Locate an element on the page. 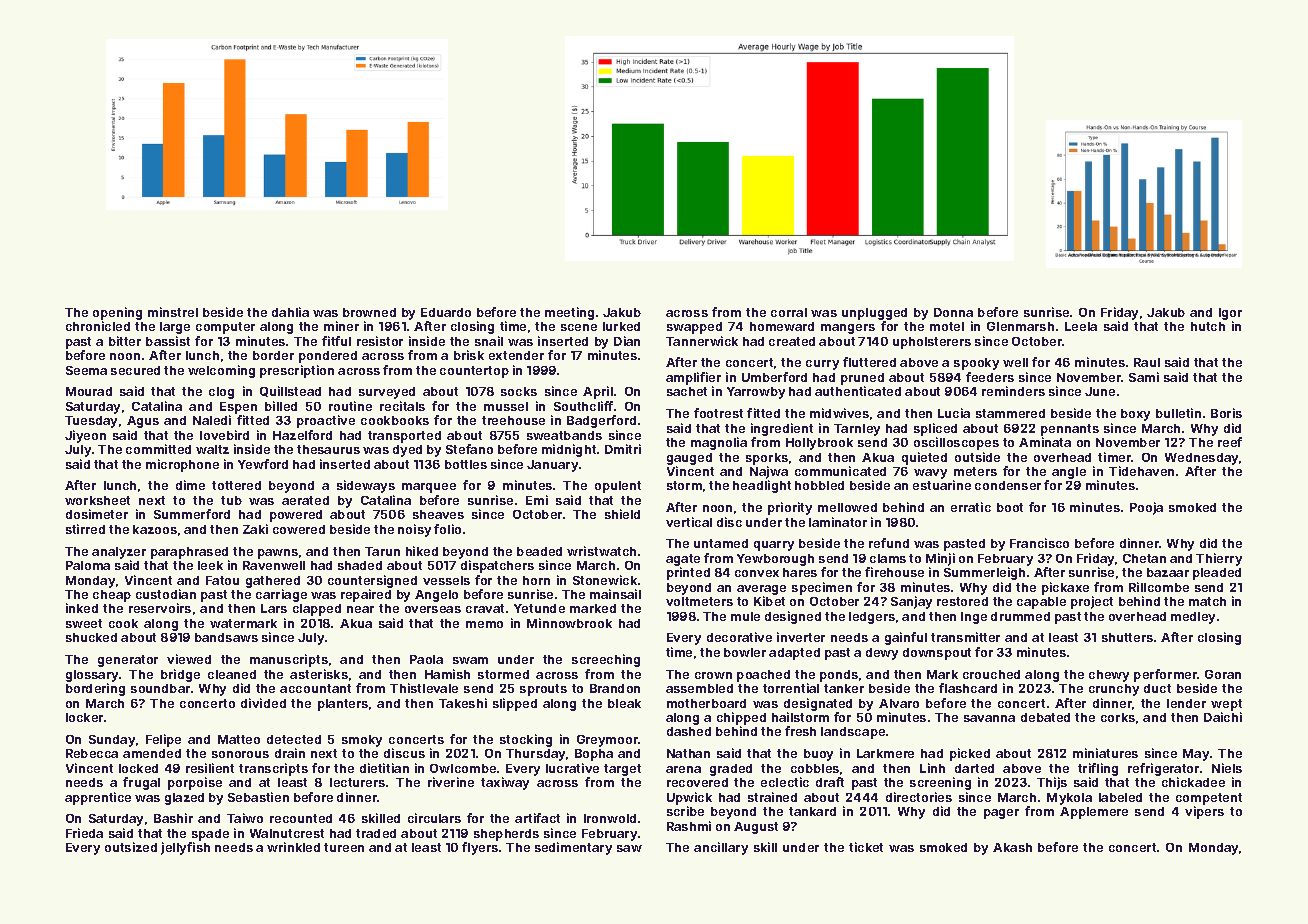 The width and height of the image is (1308, 924). countersigned is located at coordinates (372, 581).
